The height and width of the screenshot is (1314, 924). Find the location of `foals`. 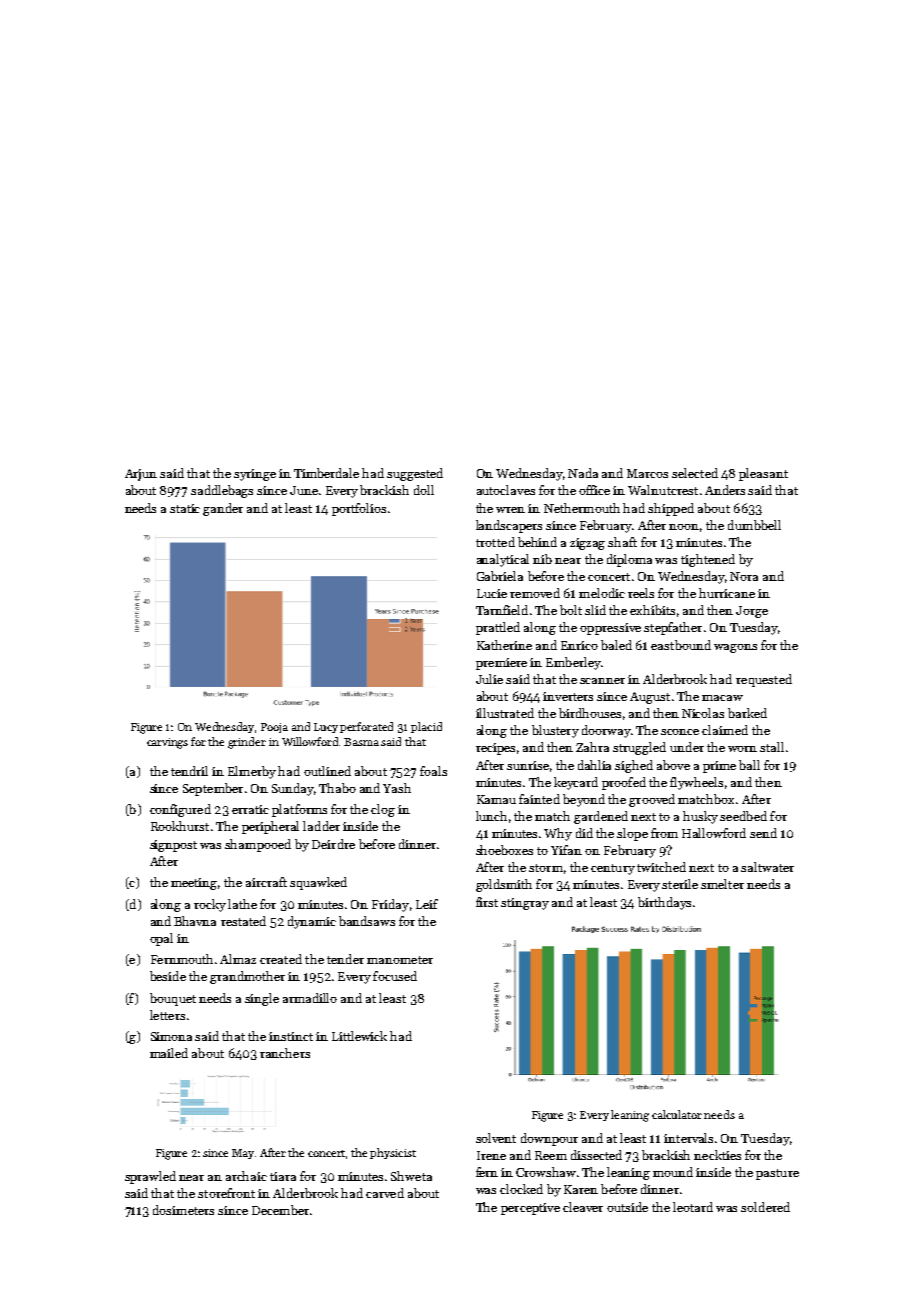

foals is located at coordinates (433, 771).
